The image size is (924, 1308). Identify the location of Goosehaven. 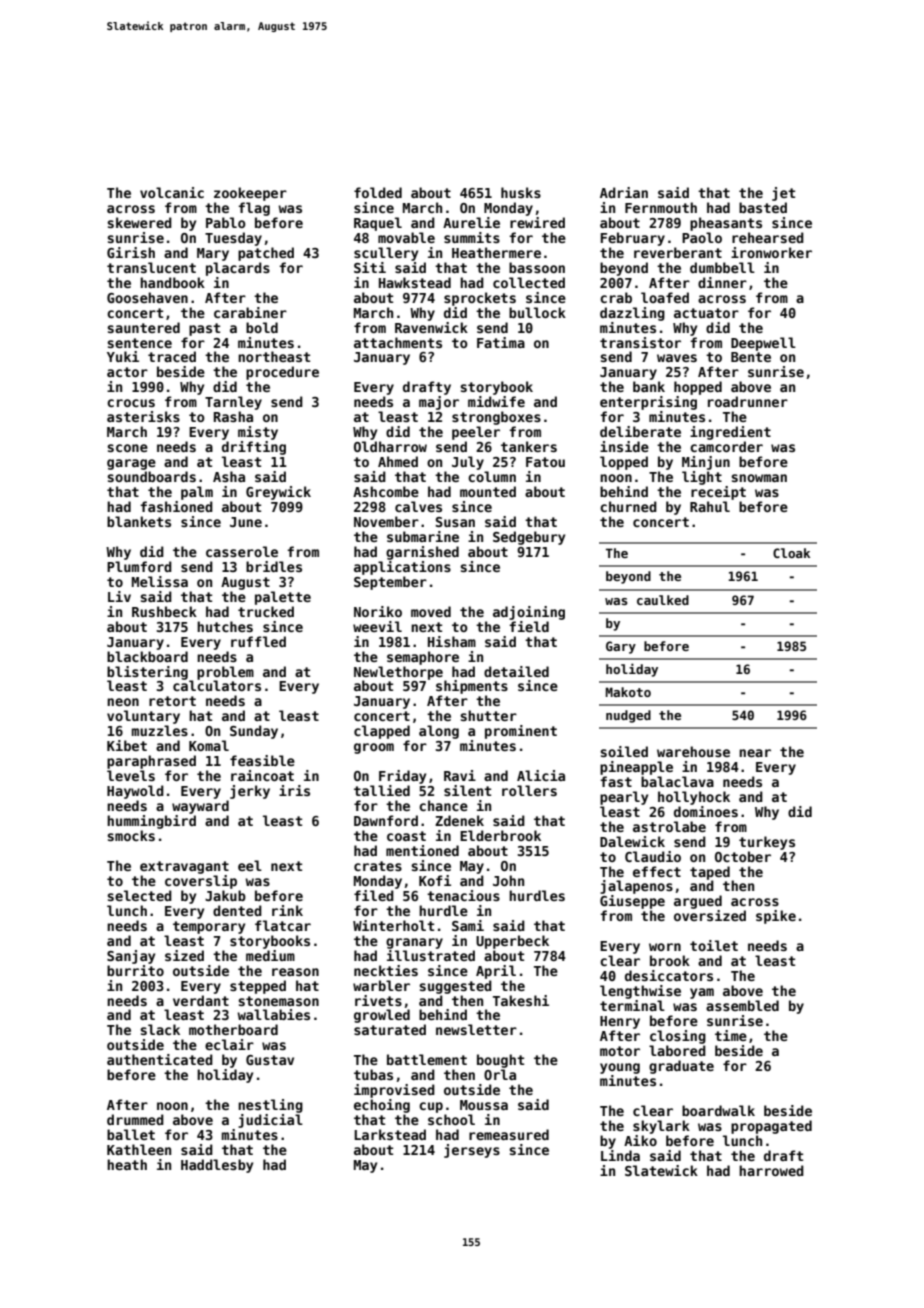
(147, 297).
